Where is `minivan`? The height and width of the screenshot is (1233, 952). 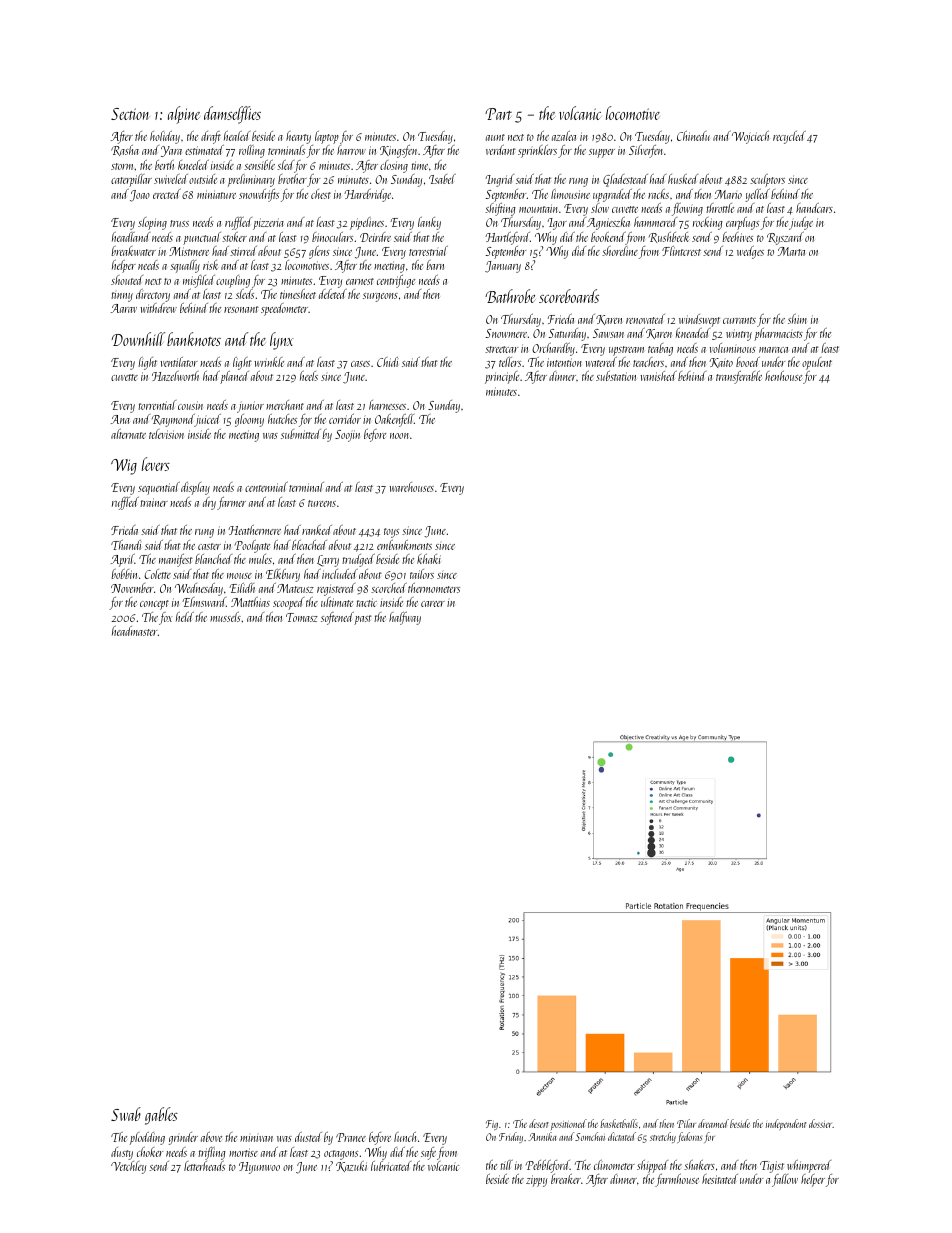
minivan is located at coordinates (256, 1139).
